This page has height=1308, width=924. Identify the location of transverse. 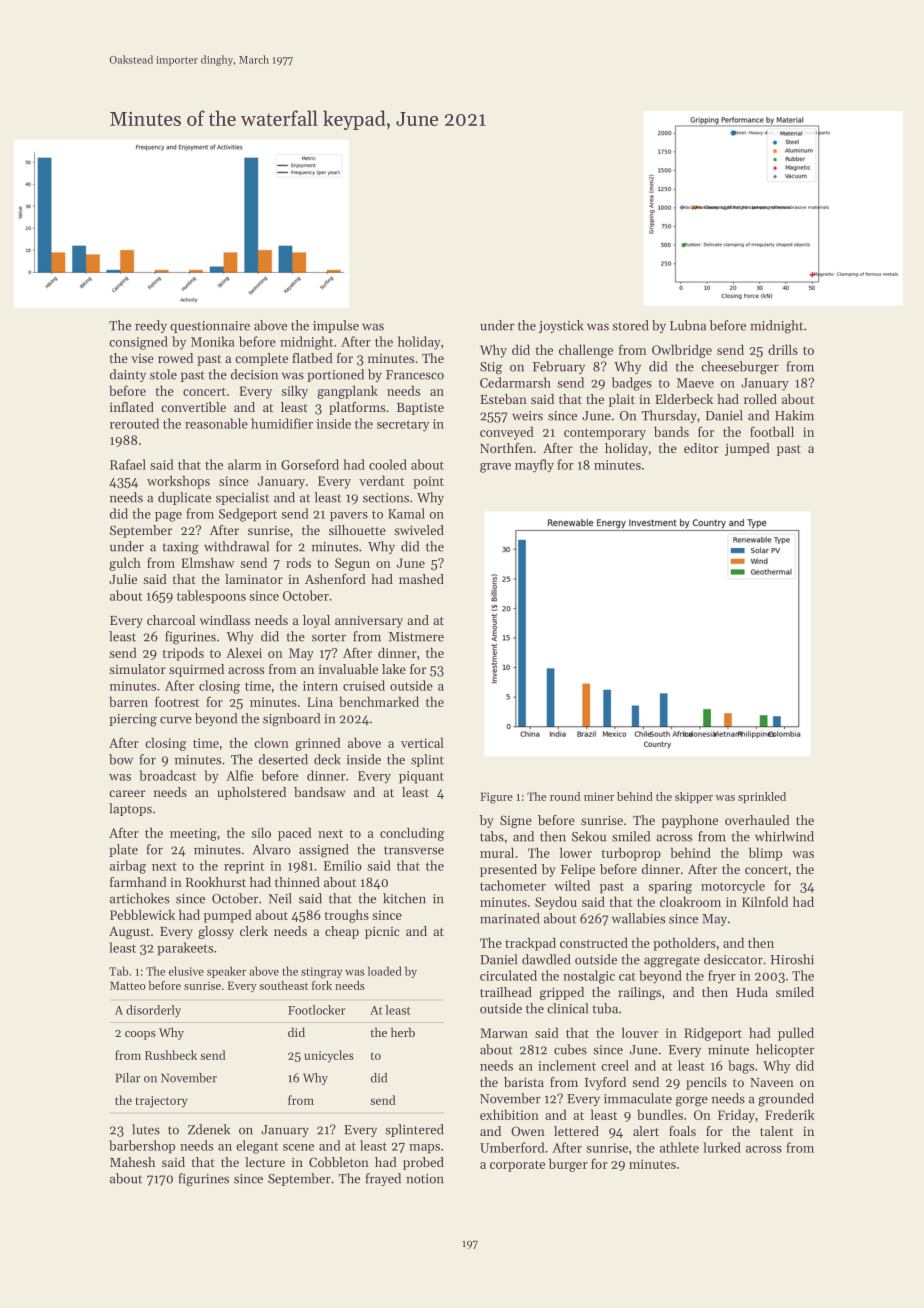
(414, 850).
